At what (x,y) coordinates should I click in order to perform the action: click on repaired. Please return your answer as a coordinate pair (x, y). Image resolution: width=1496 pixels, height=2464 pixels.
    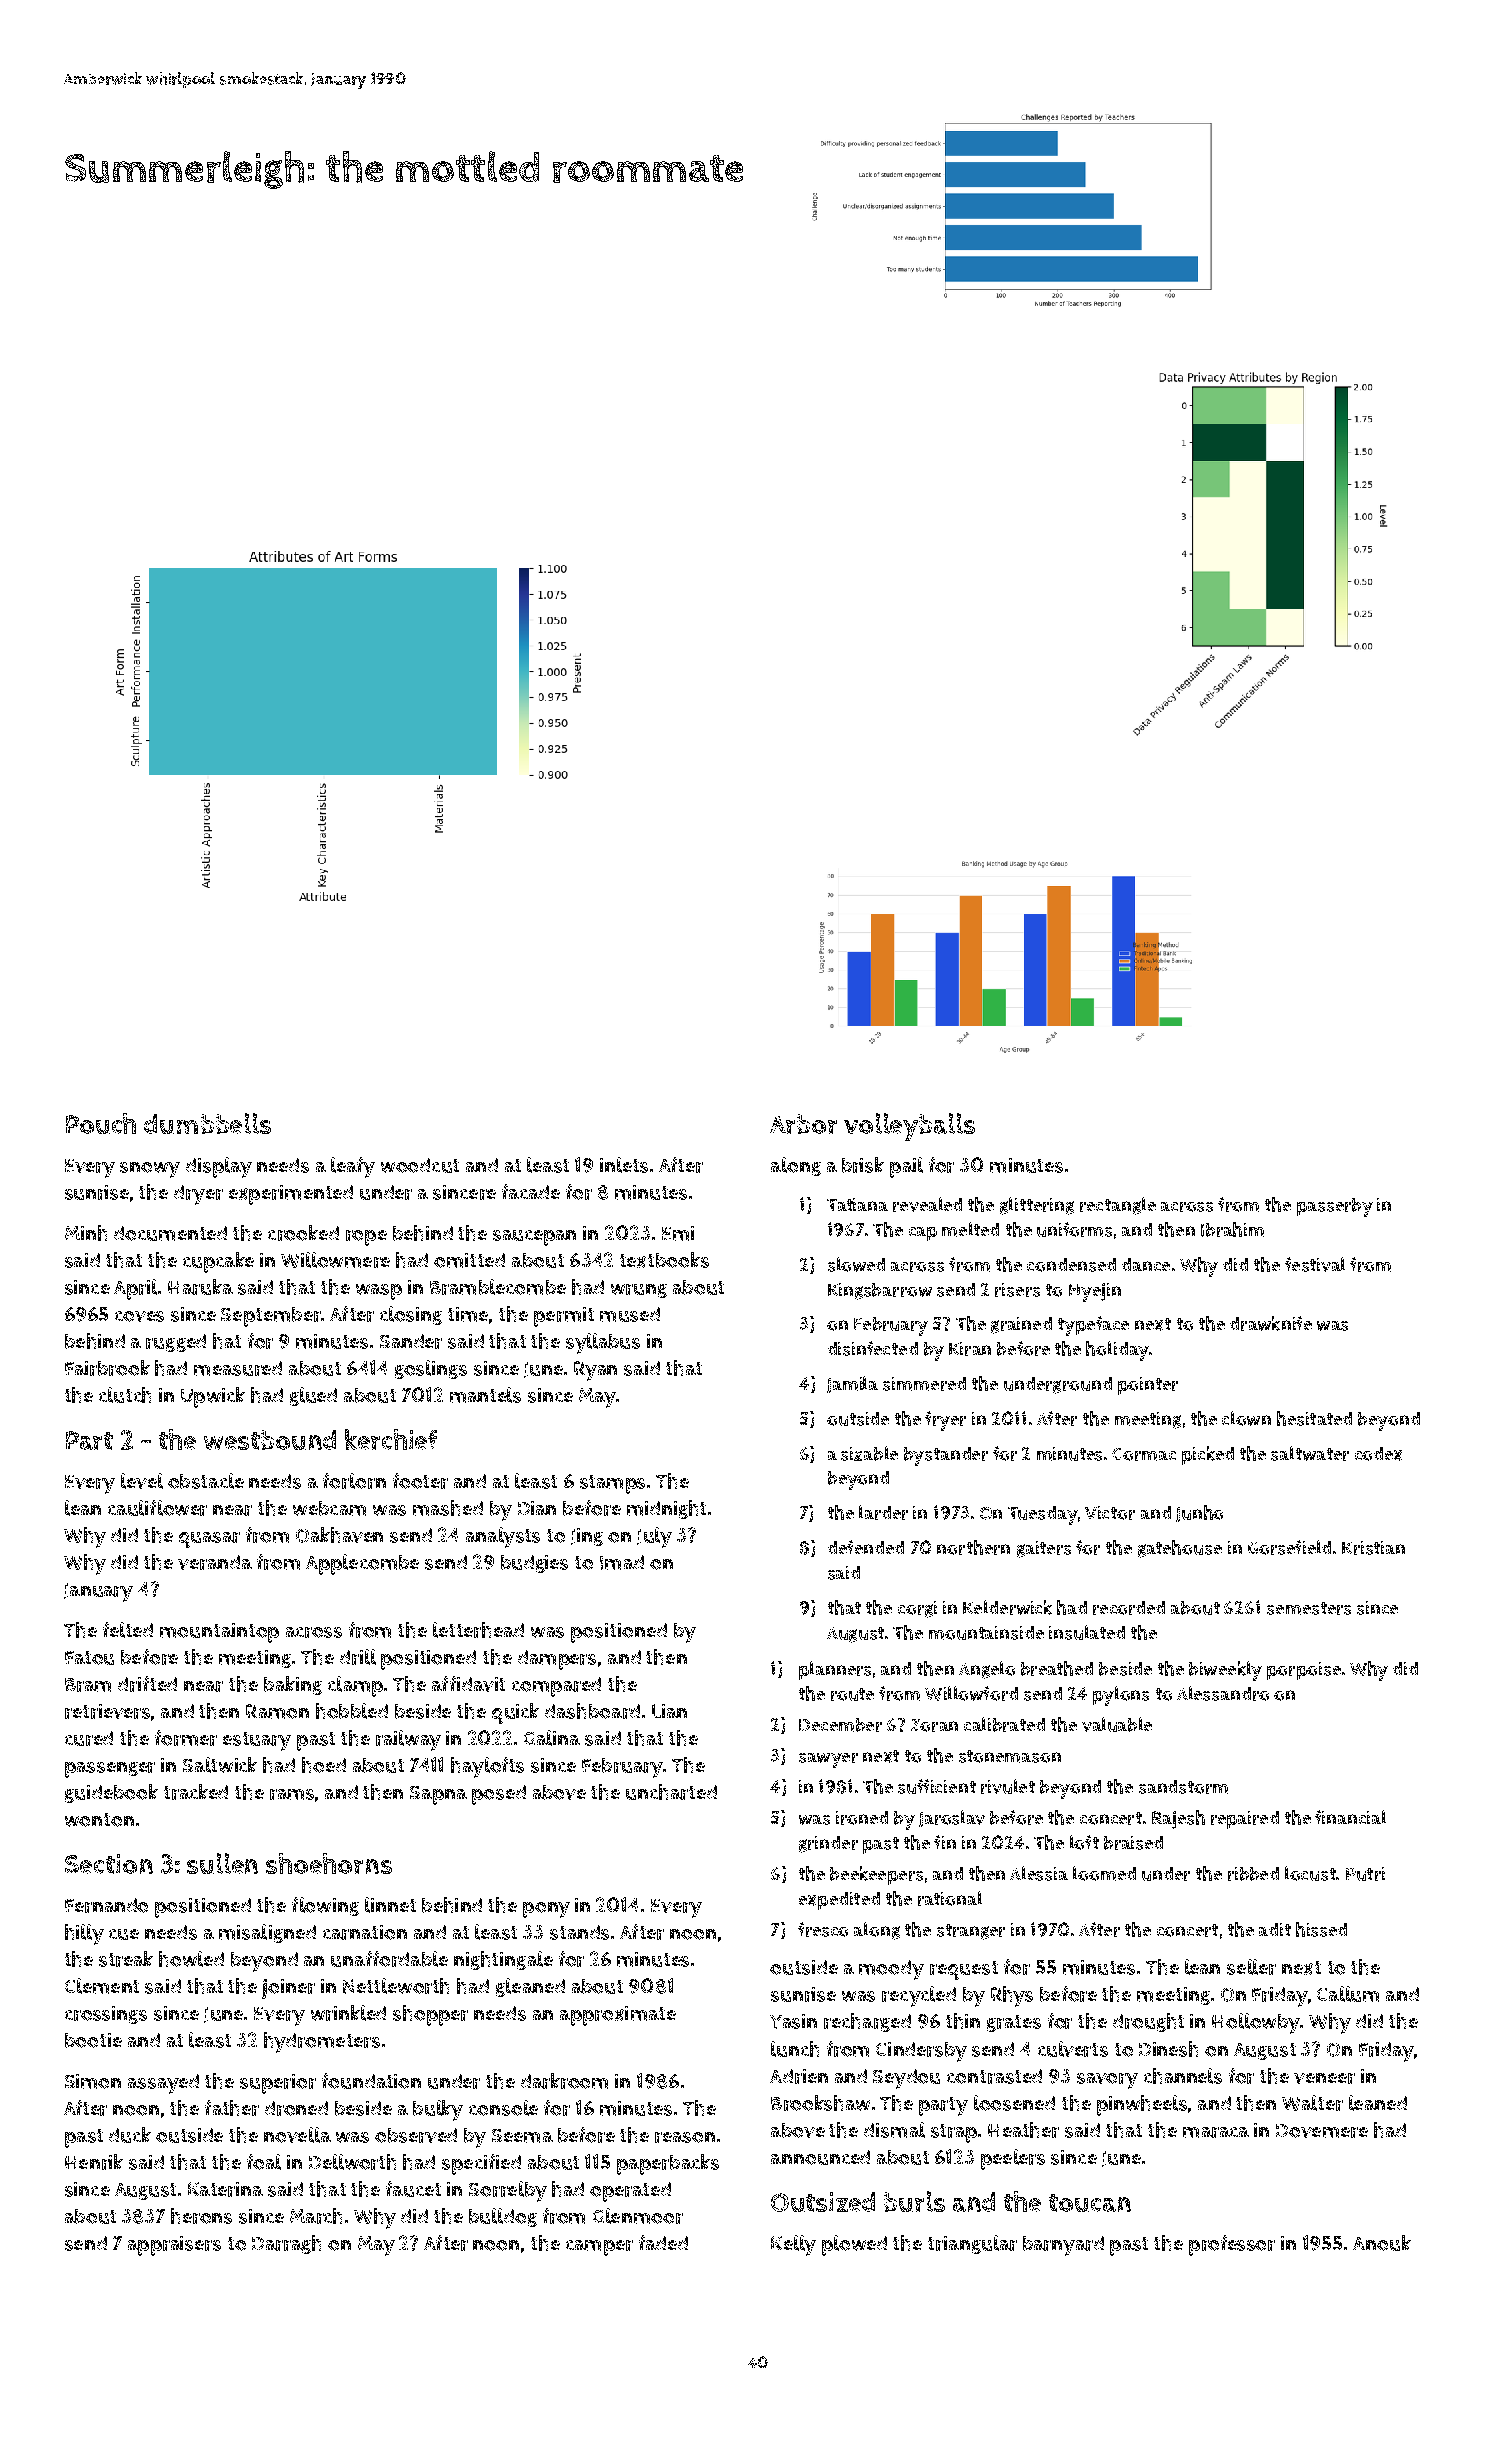
    Looking at the image, I should click on (1245, 1820).
